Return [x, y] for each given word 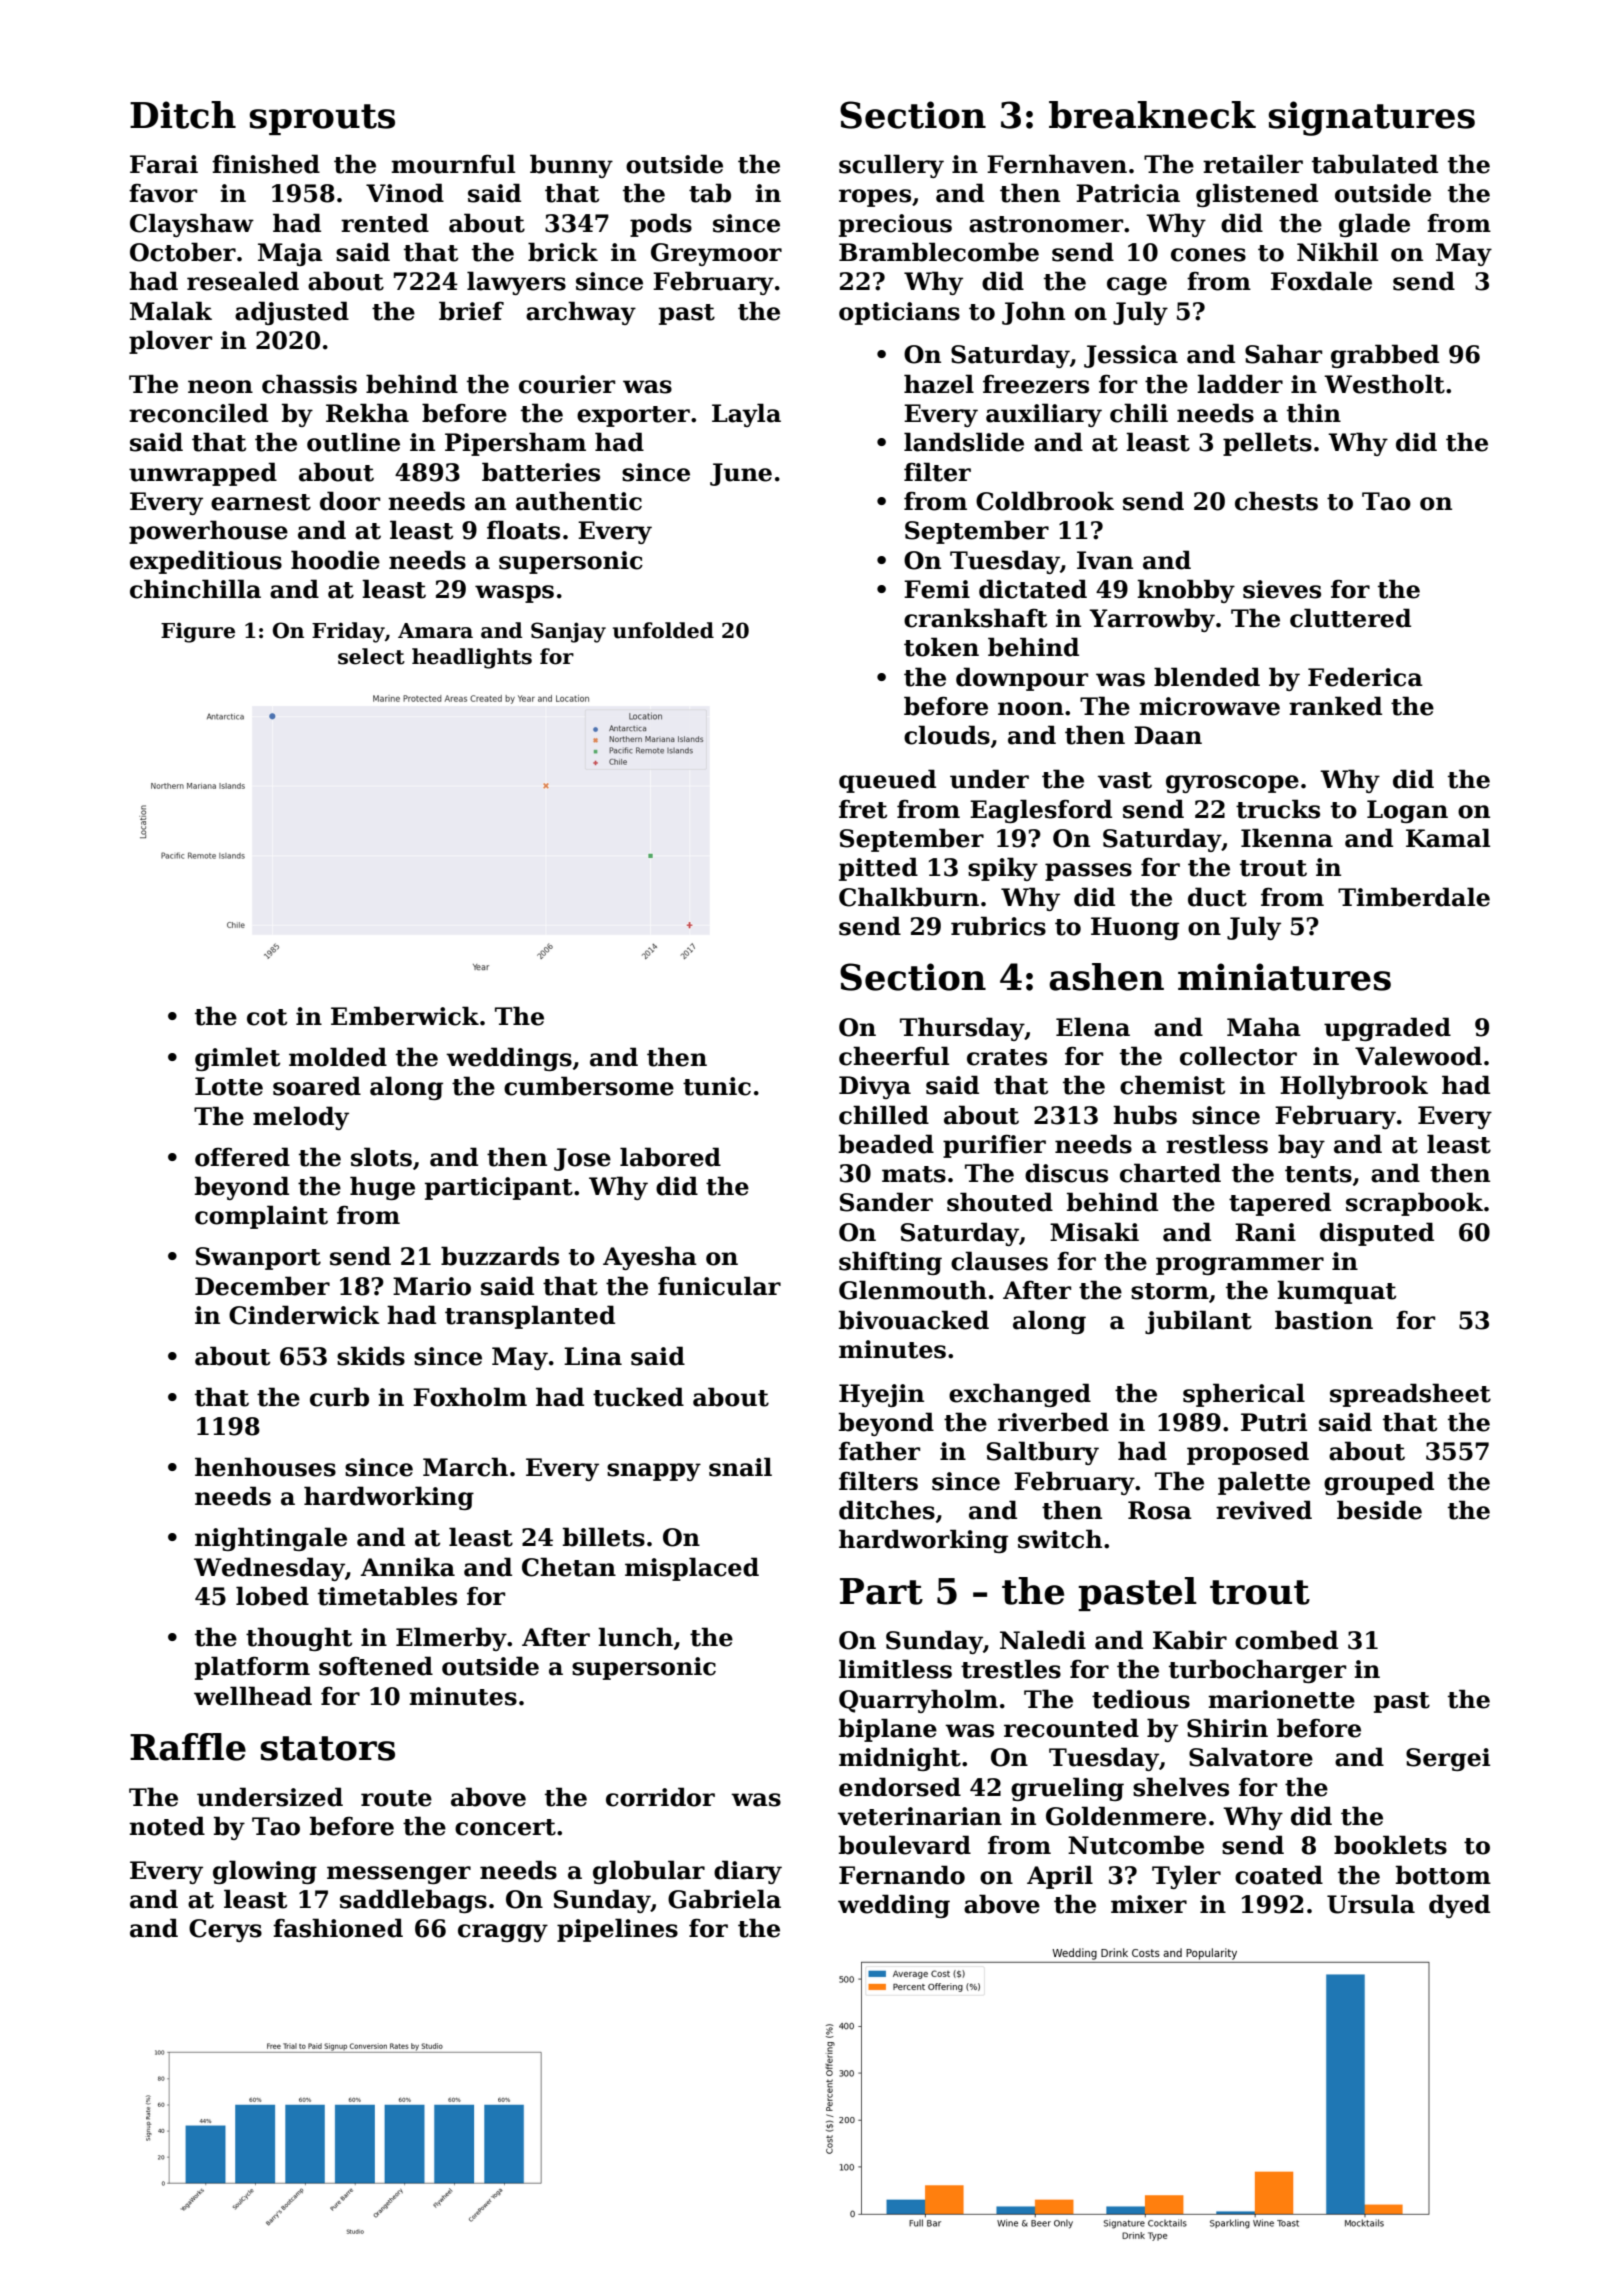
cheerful [894, 1056]
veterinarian [920, 1816]
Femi [937, 589]
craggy [503, 1933]
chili [1139, 413]
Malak [171, 311]
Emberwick [405, 1016]
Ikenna [1287, 838]
